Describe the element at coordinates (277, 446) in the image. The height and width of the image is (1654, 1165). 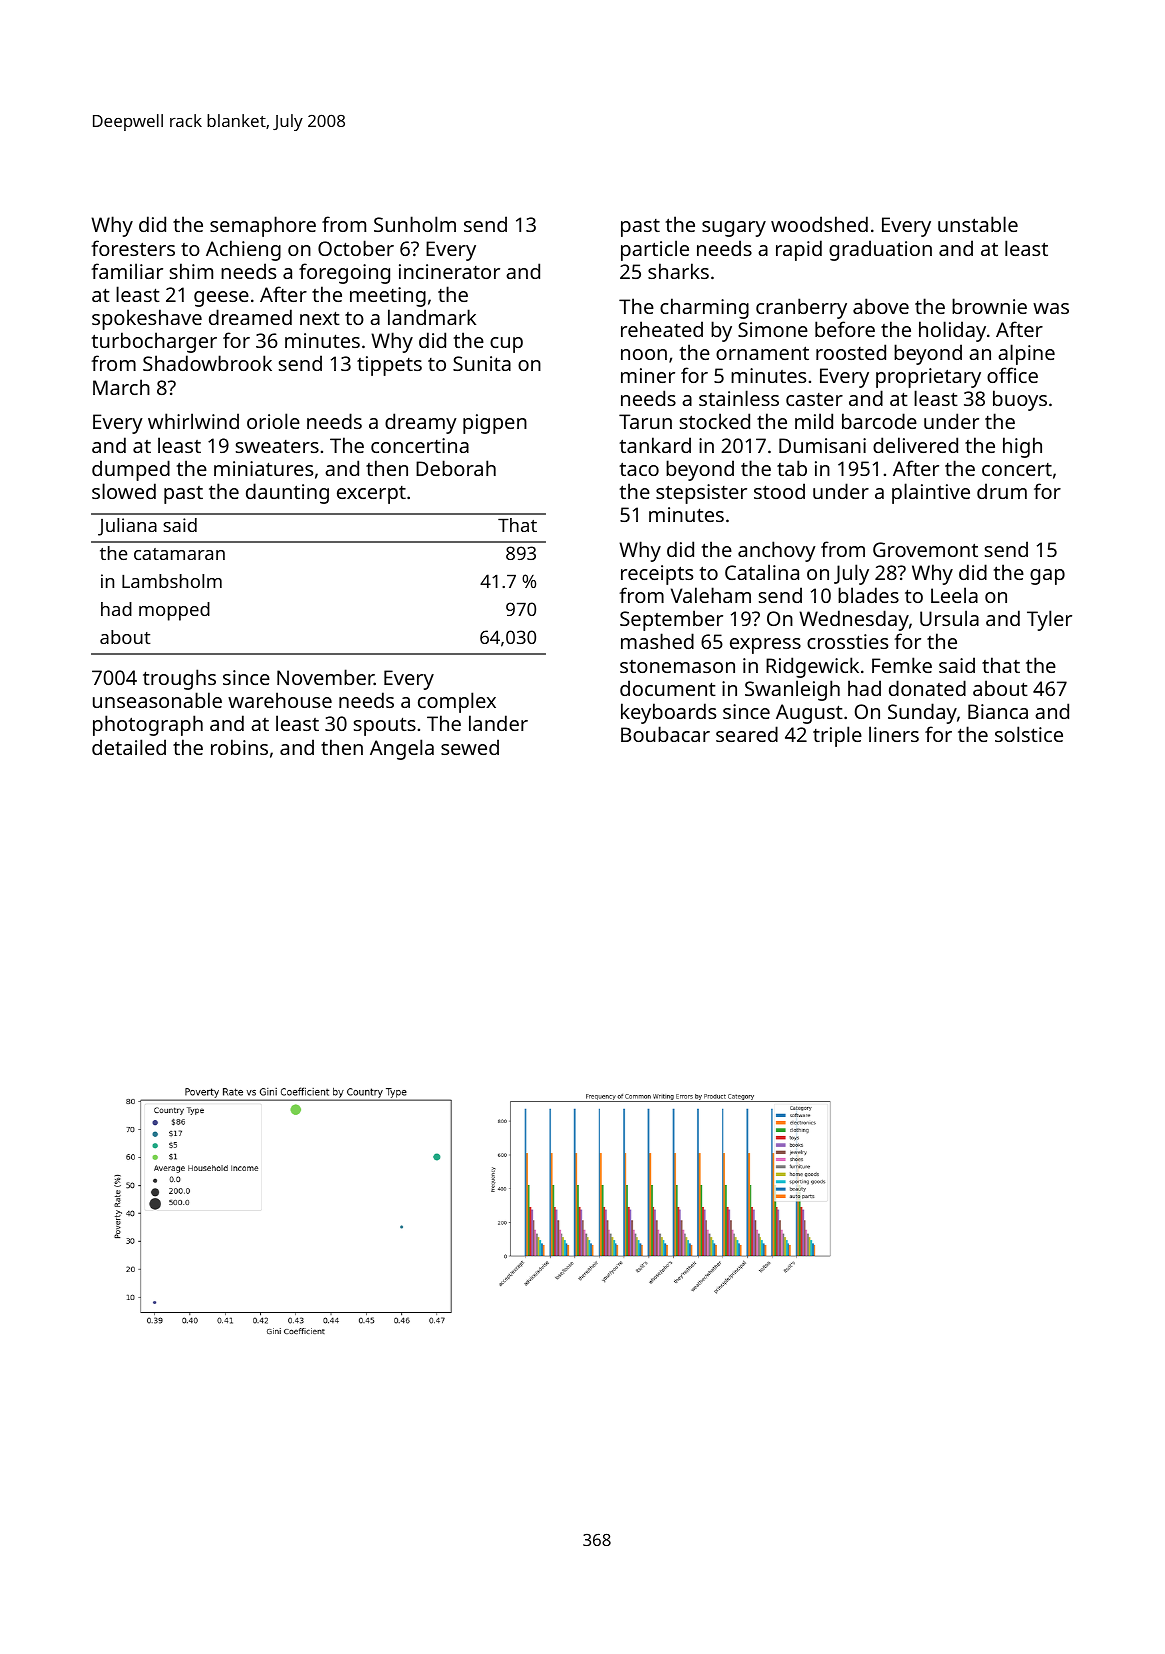
I see `sweaters` at that location.
